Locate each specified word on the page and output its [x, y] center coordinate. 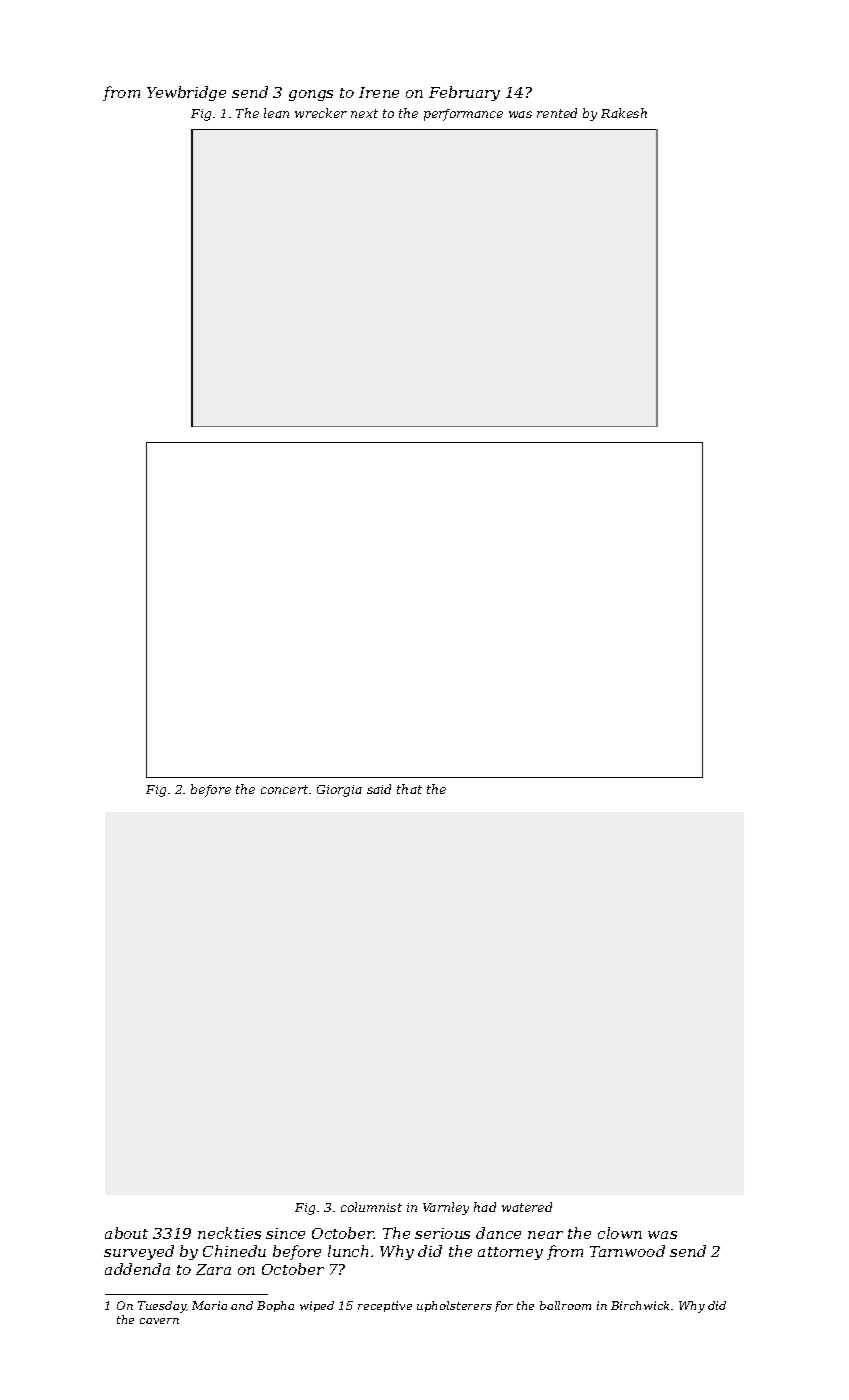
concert [284, 789]
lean [276, 113]
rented [557, 113]
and [242, 1305]
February [464, 93]
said [379, 789]
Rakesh [624, 113]
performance [463, 115]
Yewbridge [186, 93]
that [409, 789]
